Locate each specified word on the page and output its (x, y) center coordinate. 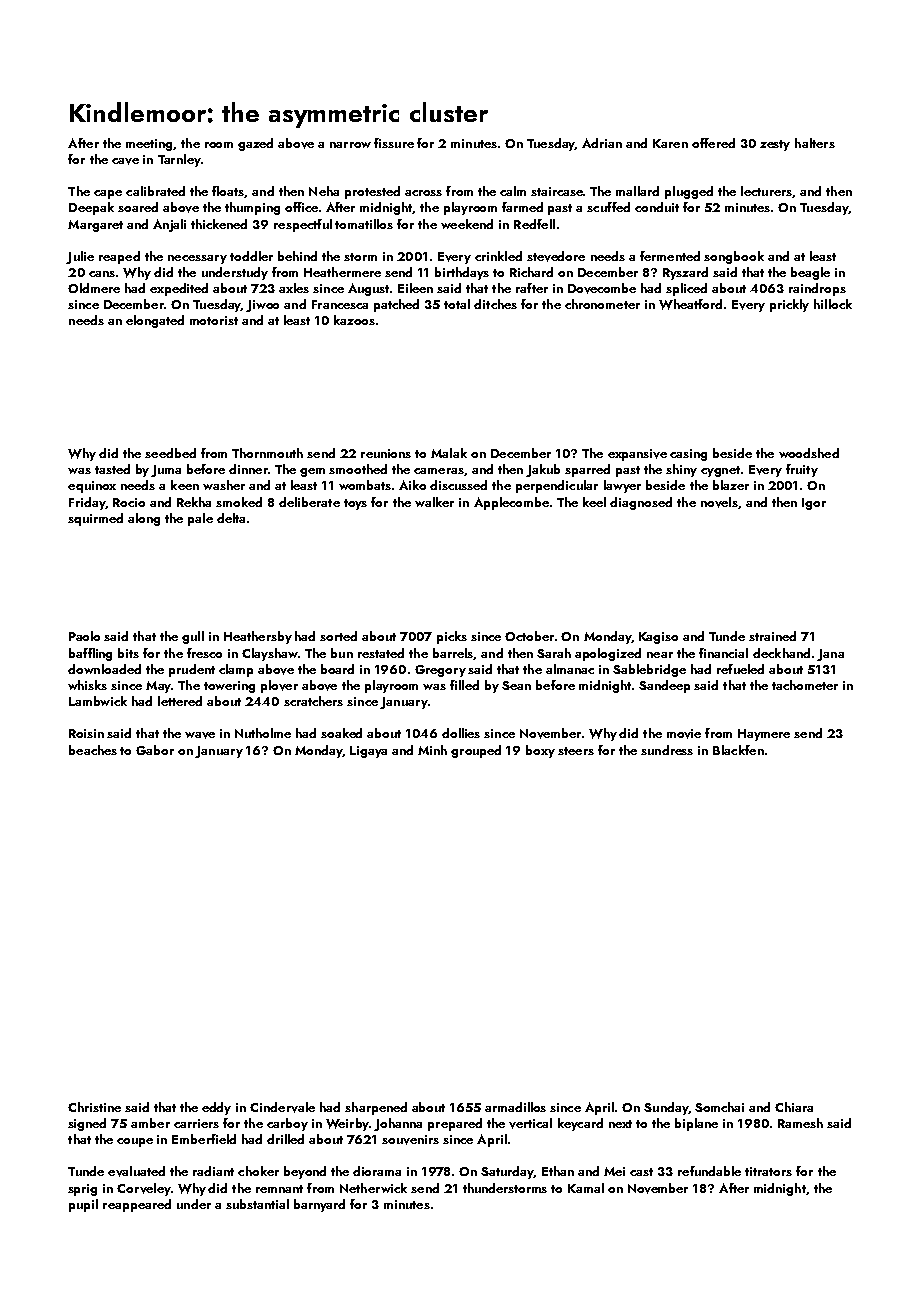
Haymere (764, 735)
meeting (149, 145)
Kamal (586, 1188)
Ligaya (368, 752)
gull (193, 637)
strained (772, 636)
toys (355, 504)
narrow (350, 145)
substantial (257, 1204)
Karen (670, 143)
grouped (476, 751)
